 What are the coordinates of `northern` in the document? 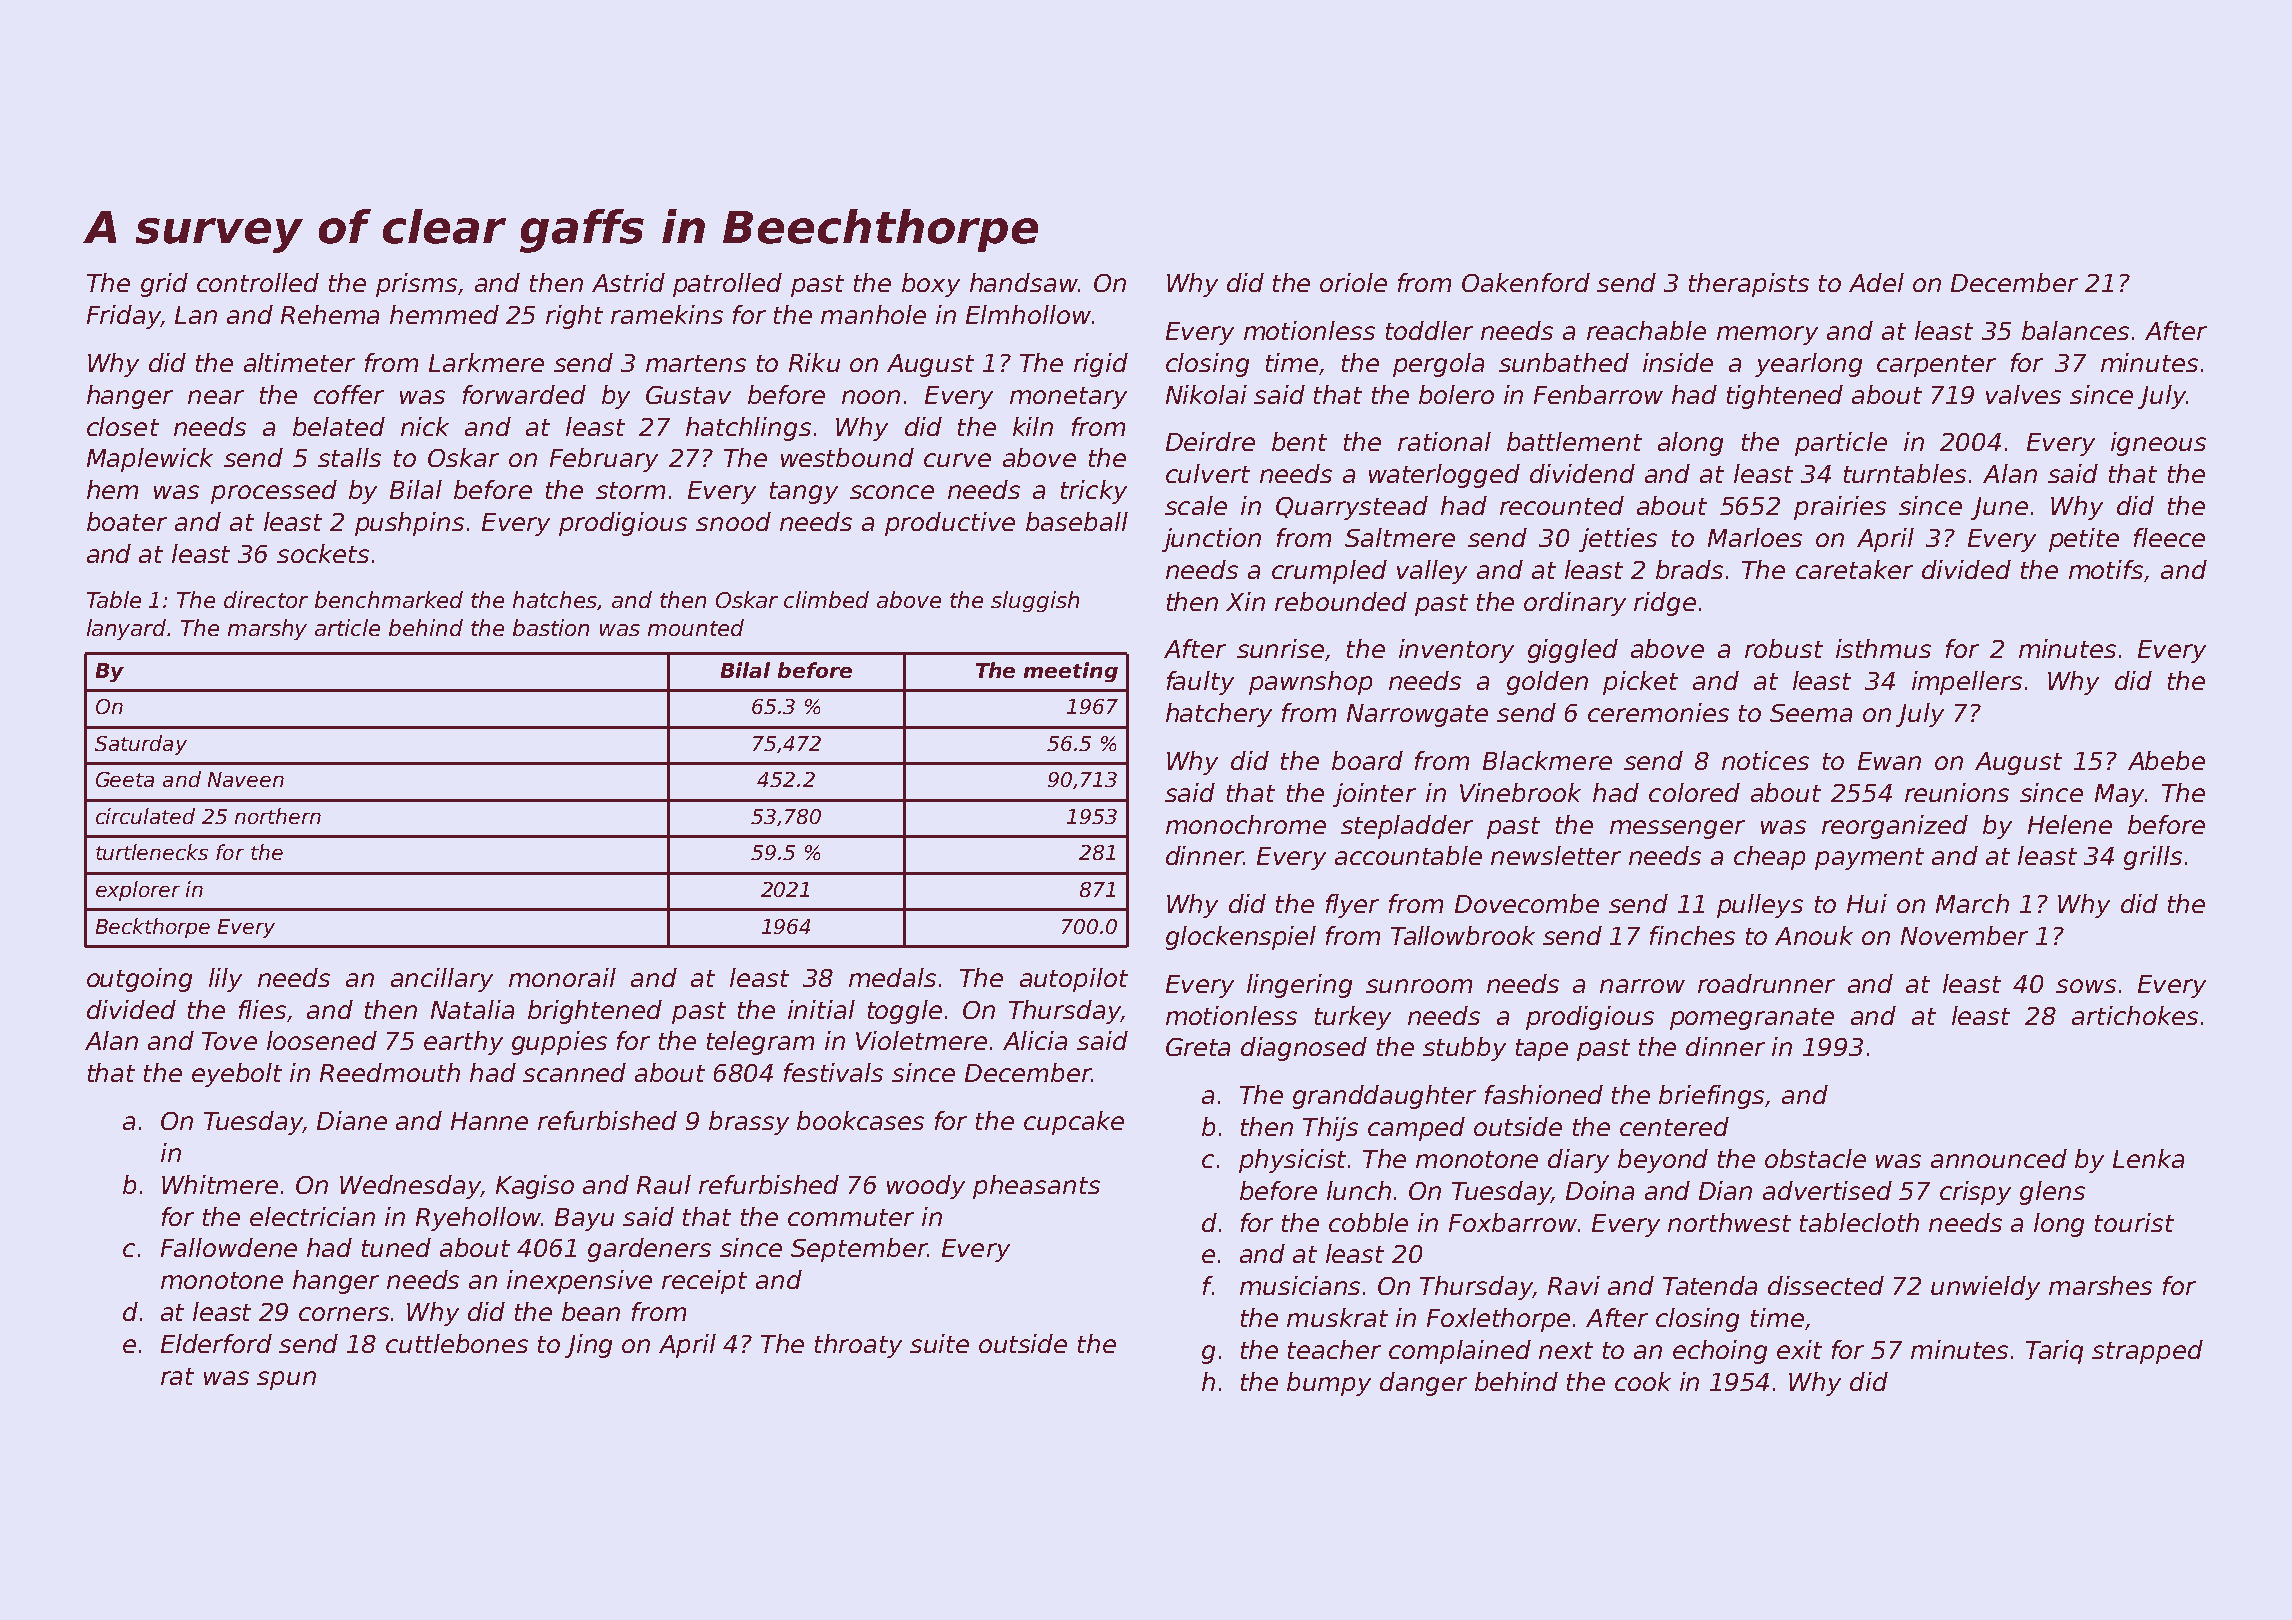 It's located at (278, 816).
